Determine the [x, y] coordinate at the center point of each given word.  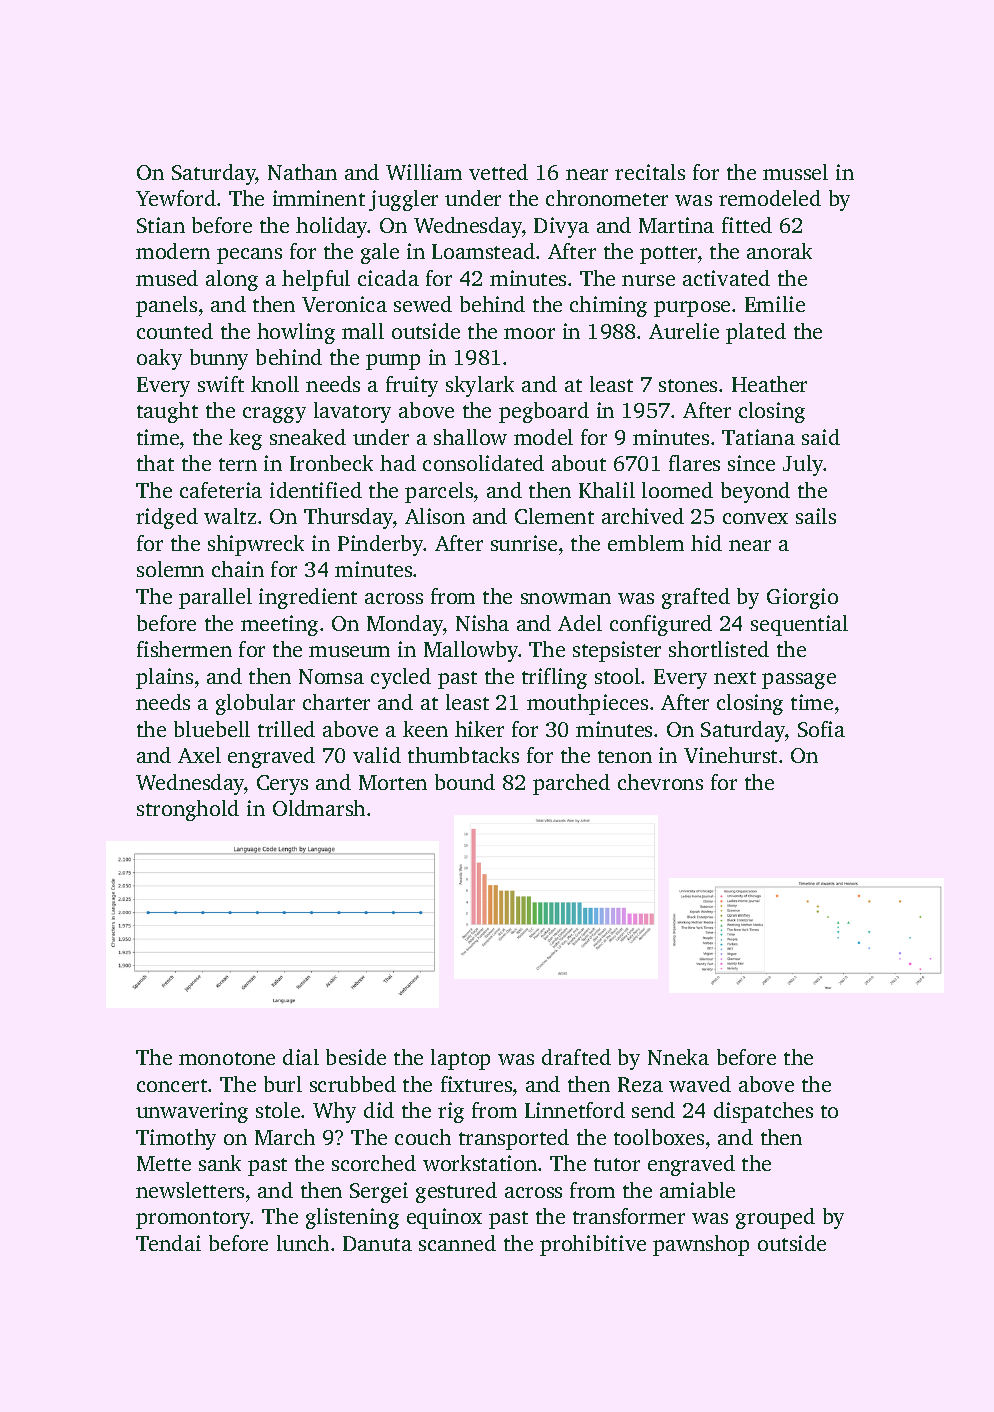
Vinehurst [730, 755]
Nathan [302, 172]
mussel [795, 172]
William [424, 172]
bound [465, 782]
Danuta [377, 1243]
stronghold [188, 810]
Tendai [168, 1243]
